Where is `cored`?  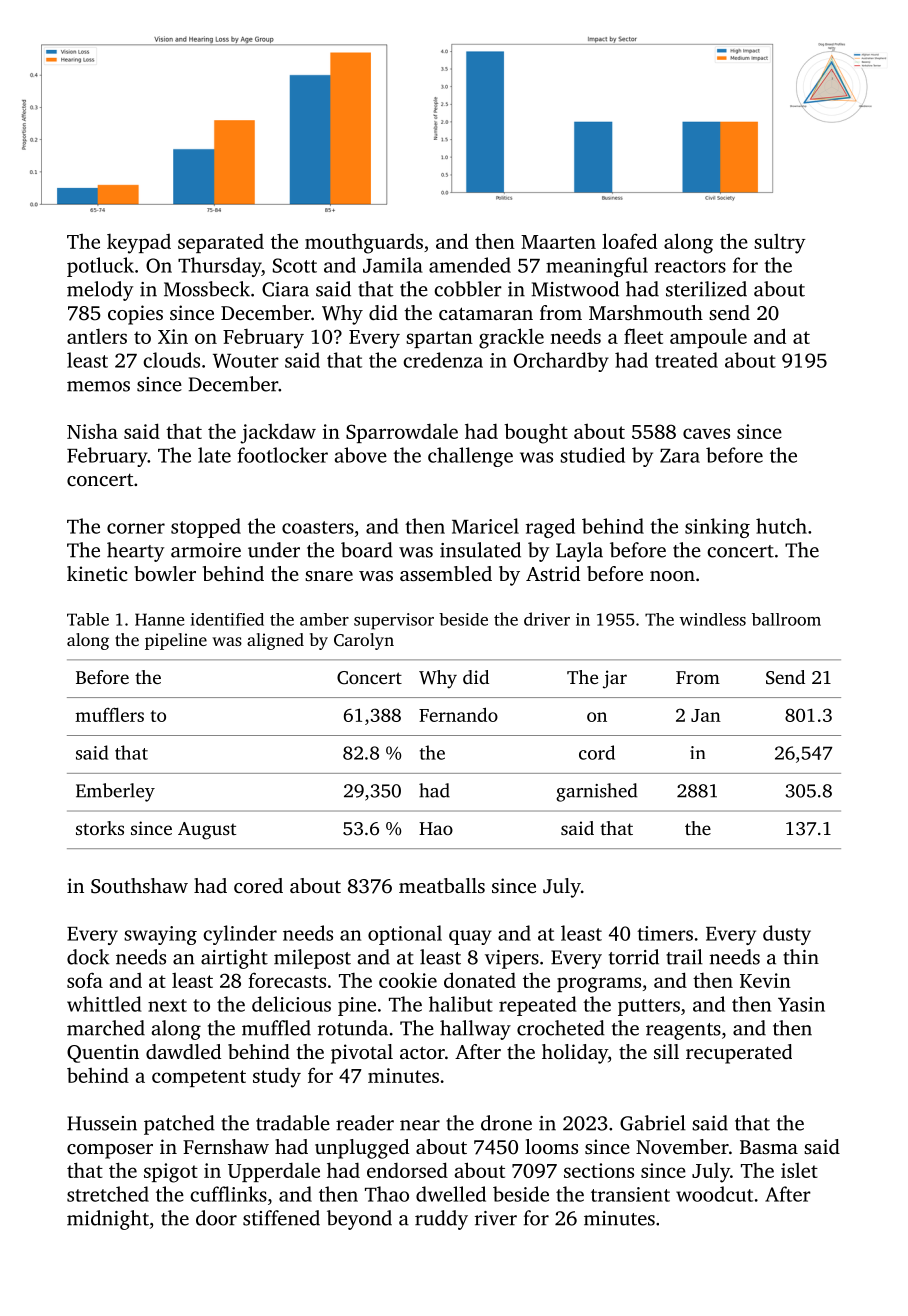
cored is located at coordinates (258, 885).
